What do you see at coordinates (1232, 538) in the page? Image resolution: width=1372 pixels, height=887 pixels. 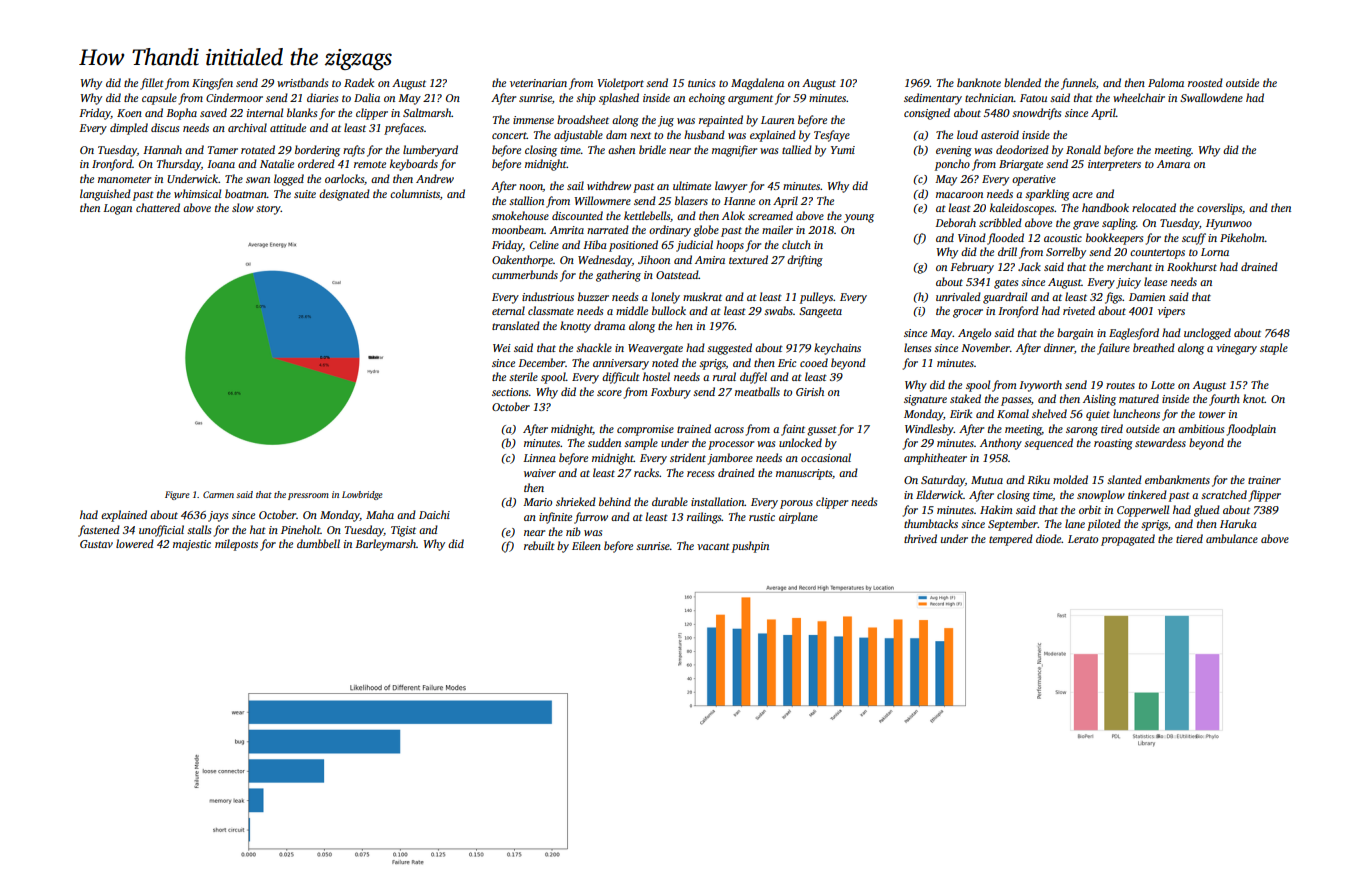 I see `ambulance` at bounding box center [1232, 538].
